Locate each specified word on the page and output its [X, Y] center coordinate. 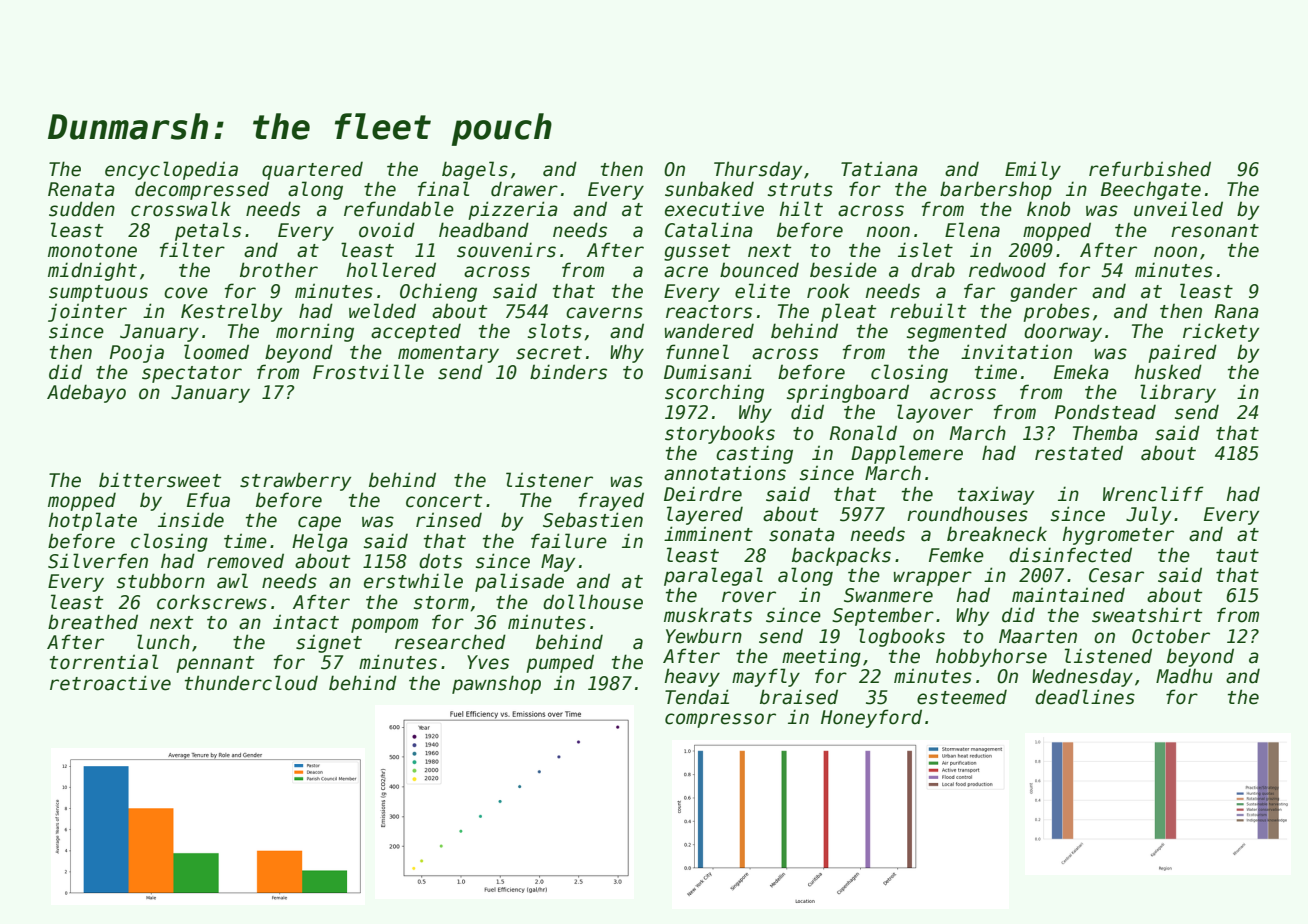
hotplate [93, 521]
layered [705, 515]
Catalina [709, 230]
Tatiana [879, 169]
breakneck [997, 534]
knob [1048, 209]
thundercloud [251, 683]
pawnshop [496, 684]
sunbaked [709, 189]
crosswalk [181, 209]
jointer [87, 312]
